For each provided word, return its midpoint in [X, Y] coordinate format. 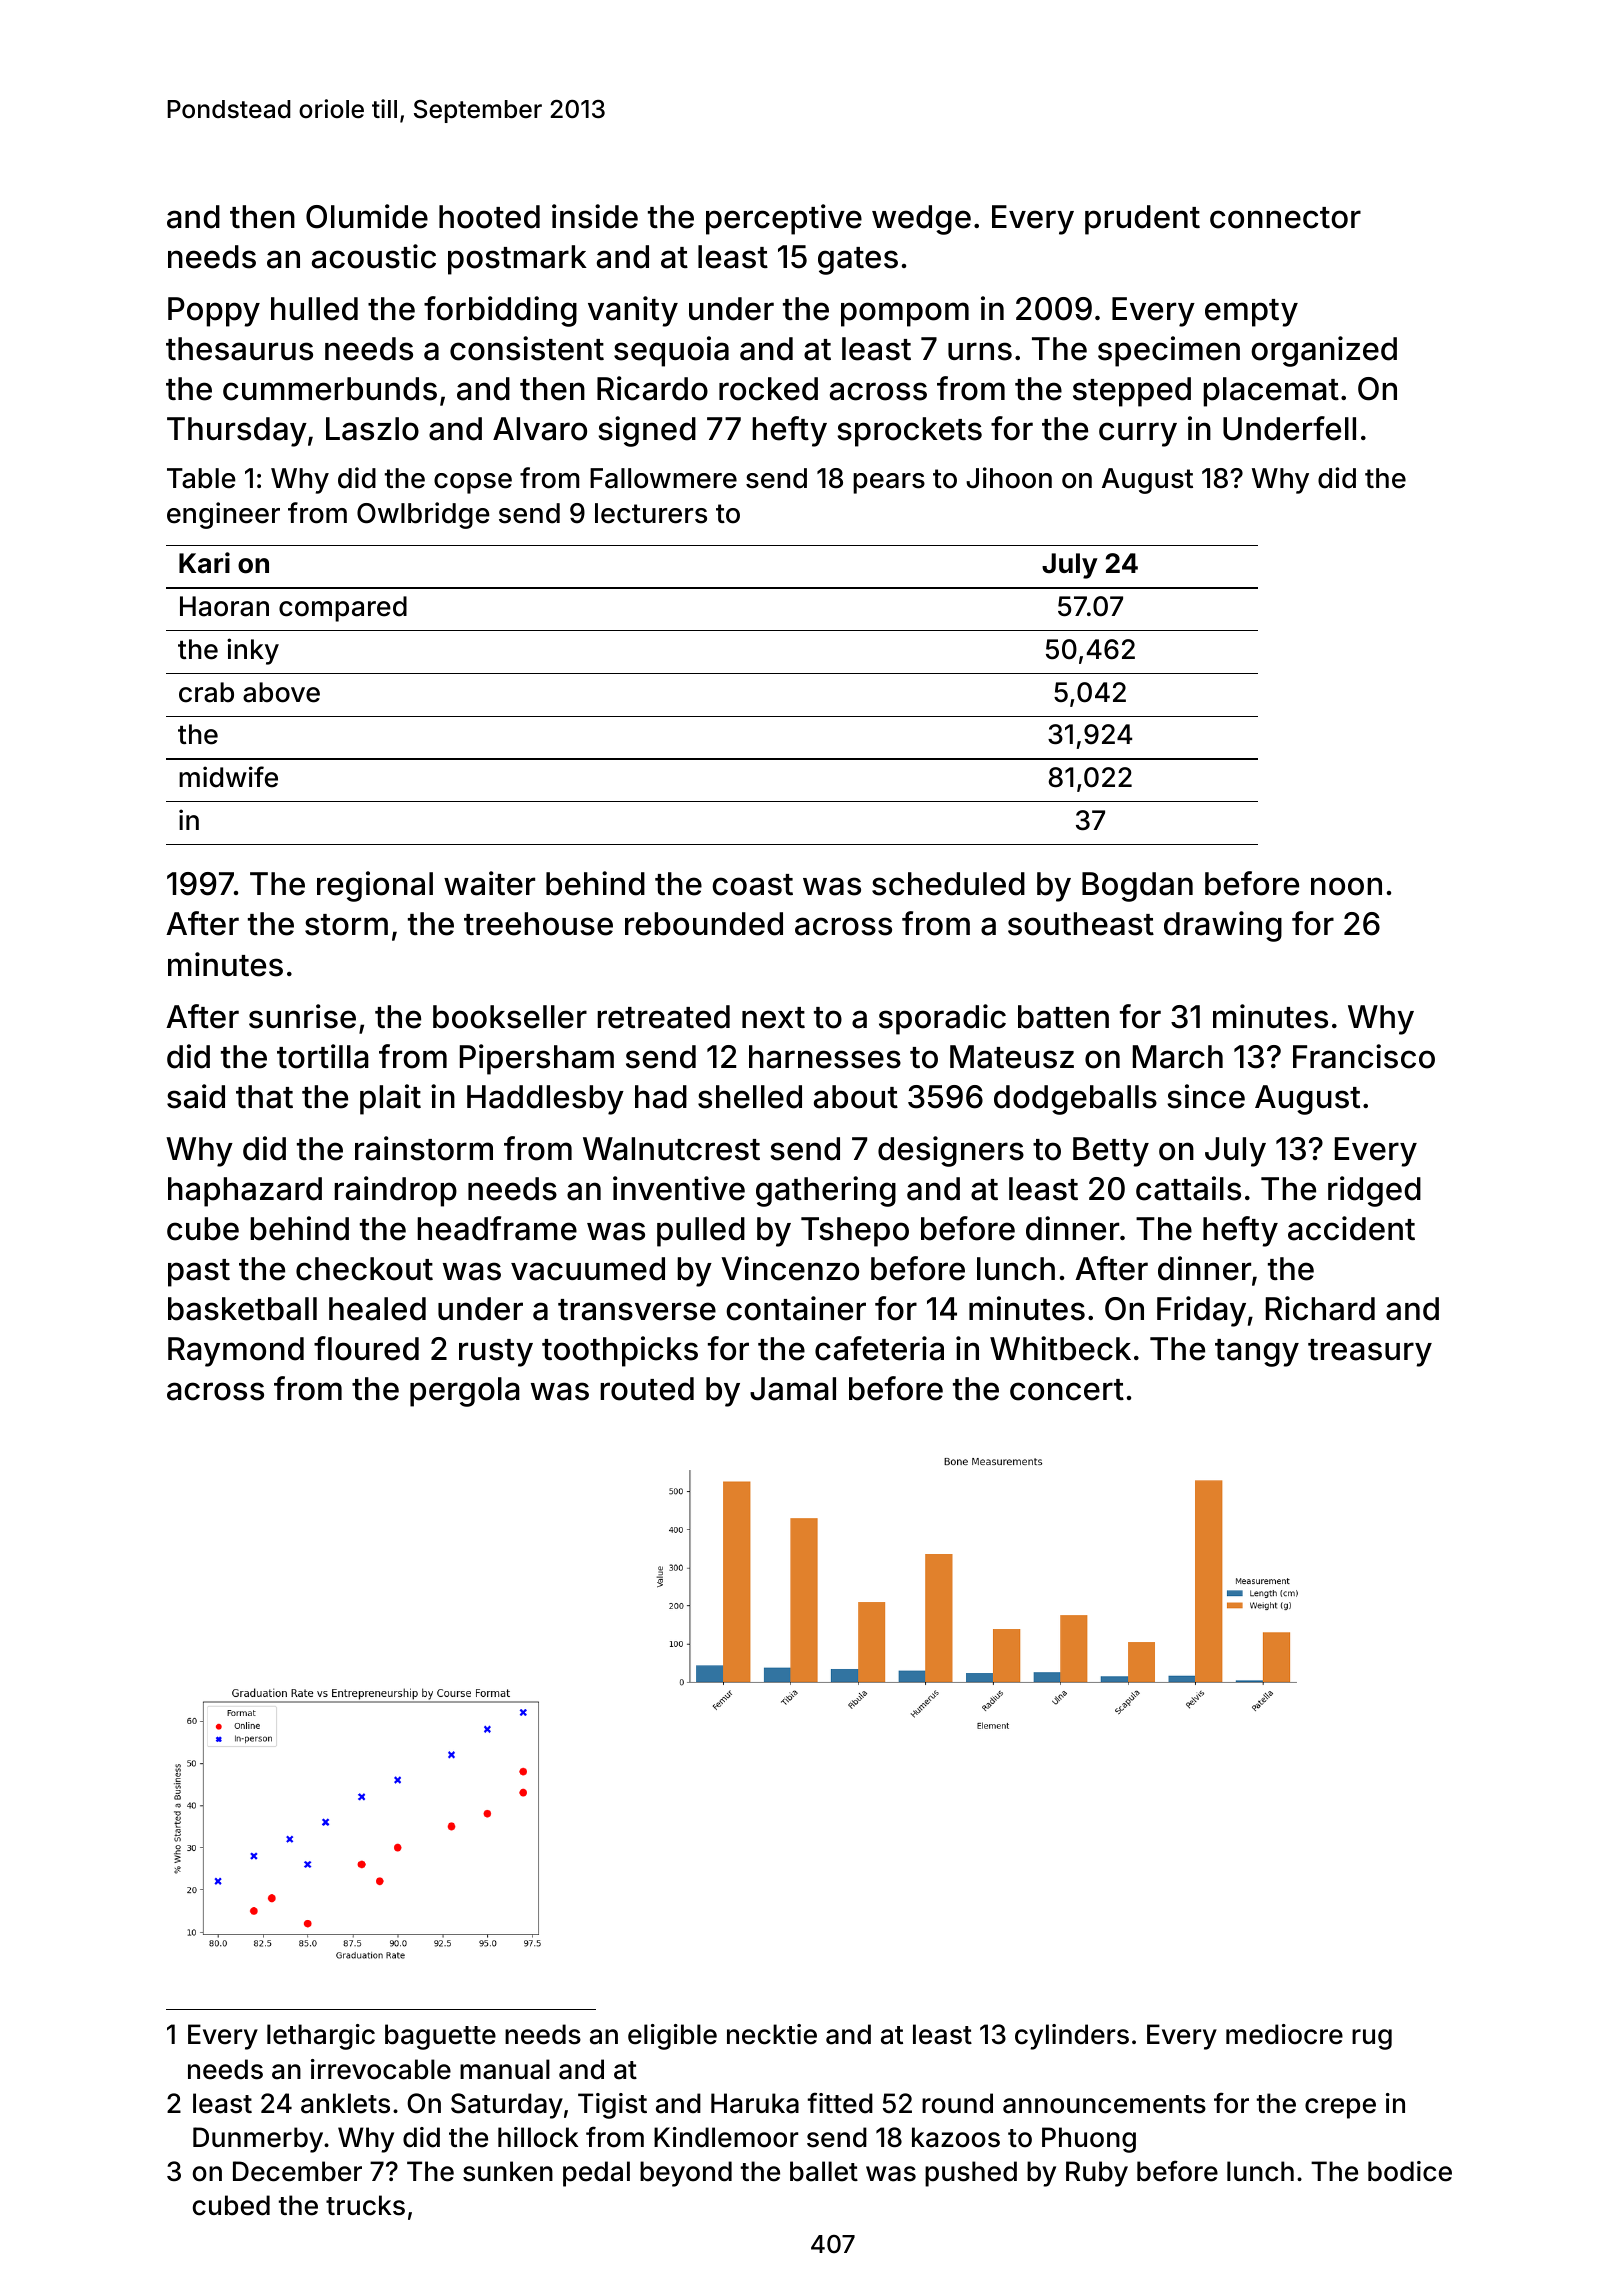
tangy [1257, 1353]
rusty [496, 1353]
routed [647, 1389]
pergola [465, 1392]
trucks [365, 2205]
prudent [1142, 220]
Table [201, 478]
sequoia [671, 351]
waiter [489, 883]
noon [1346, 886]
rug [1372, 2039]
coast [752, 885]
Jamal [793, 1389]
